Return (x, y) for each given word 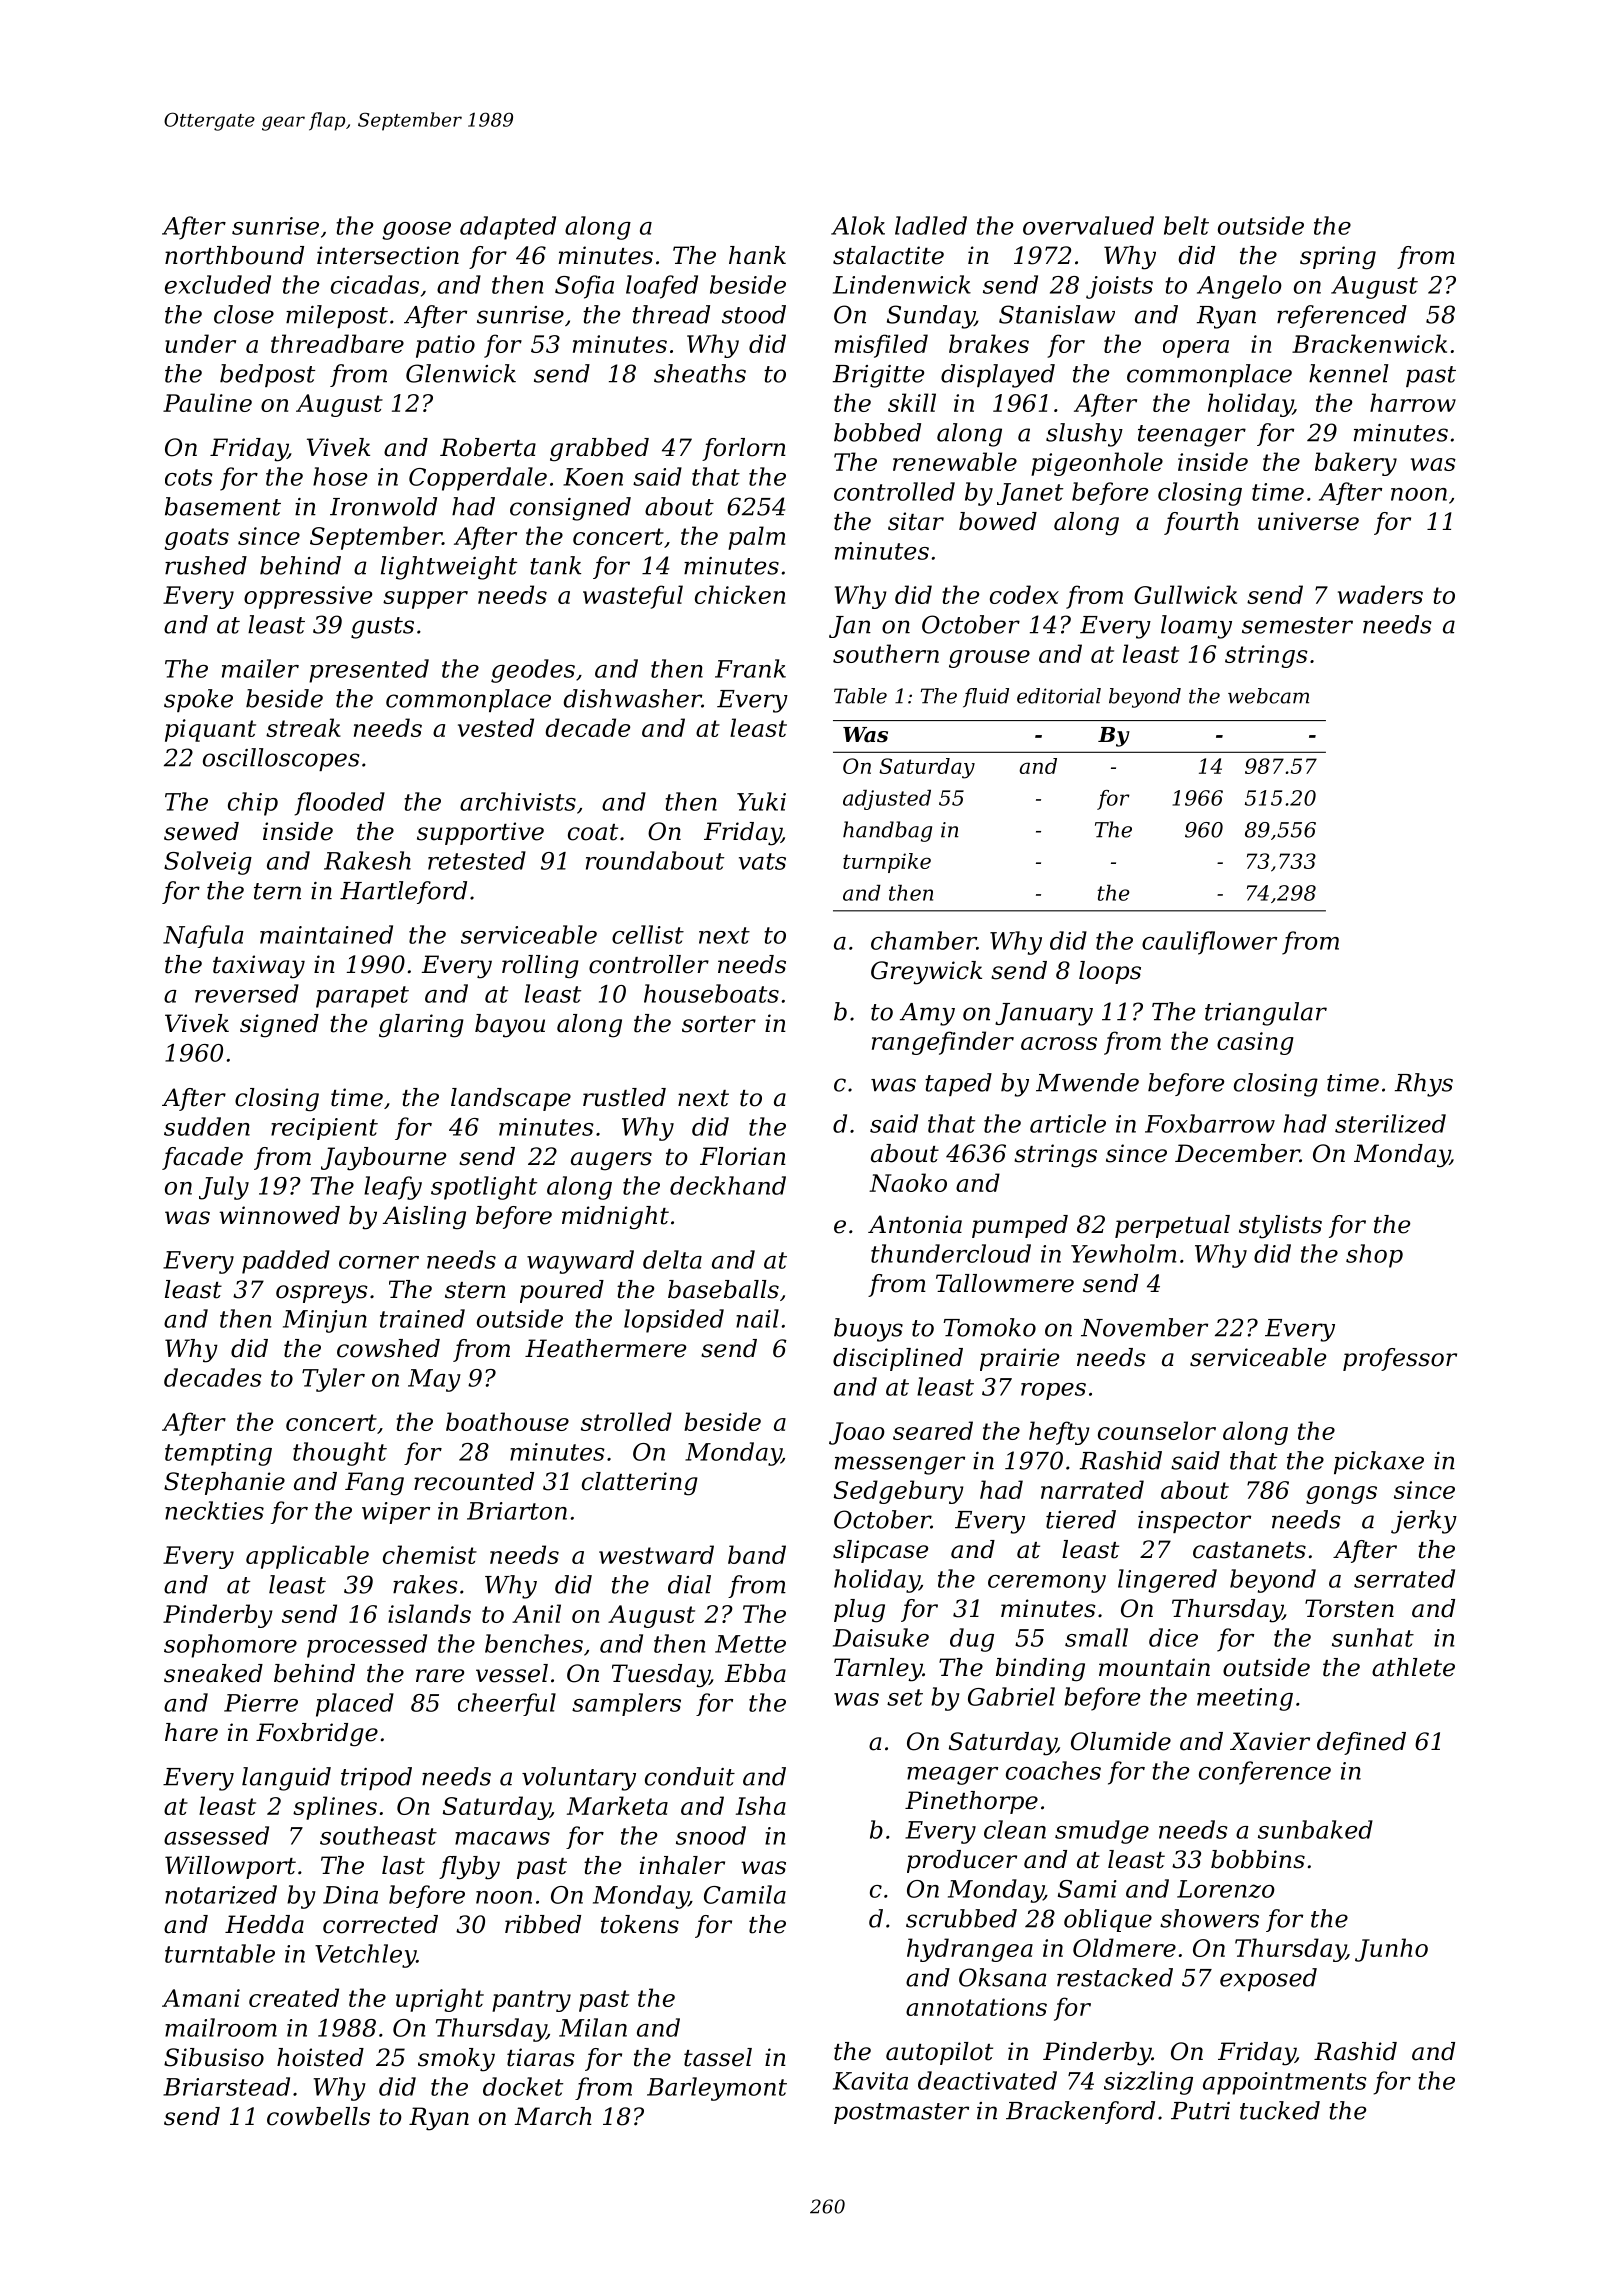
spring (1338, 258)
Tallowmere (1005, 1283)
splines (335, 1808)
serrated (1404, 1578)
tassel (718, 2057)
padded (286, 1262)
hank (757, 255)
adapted (508, 228)
